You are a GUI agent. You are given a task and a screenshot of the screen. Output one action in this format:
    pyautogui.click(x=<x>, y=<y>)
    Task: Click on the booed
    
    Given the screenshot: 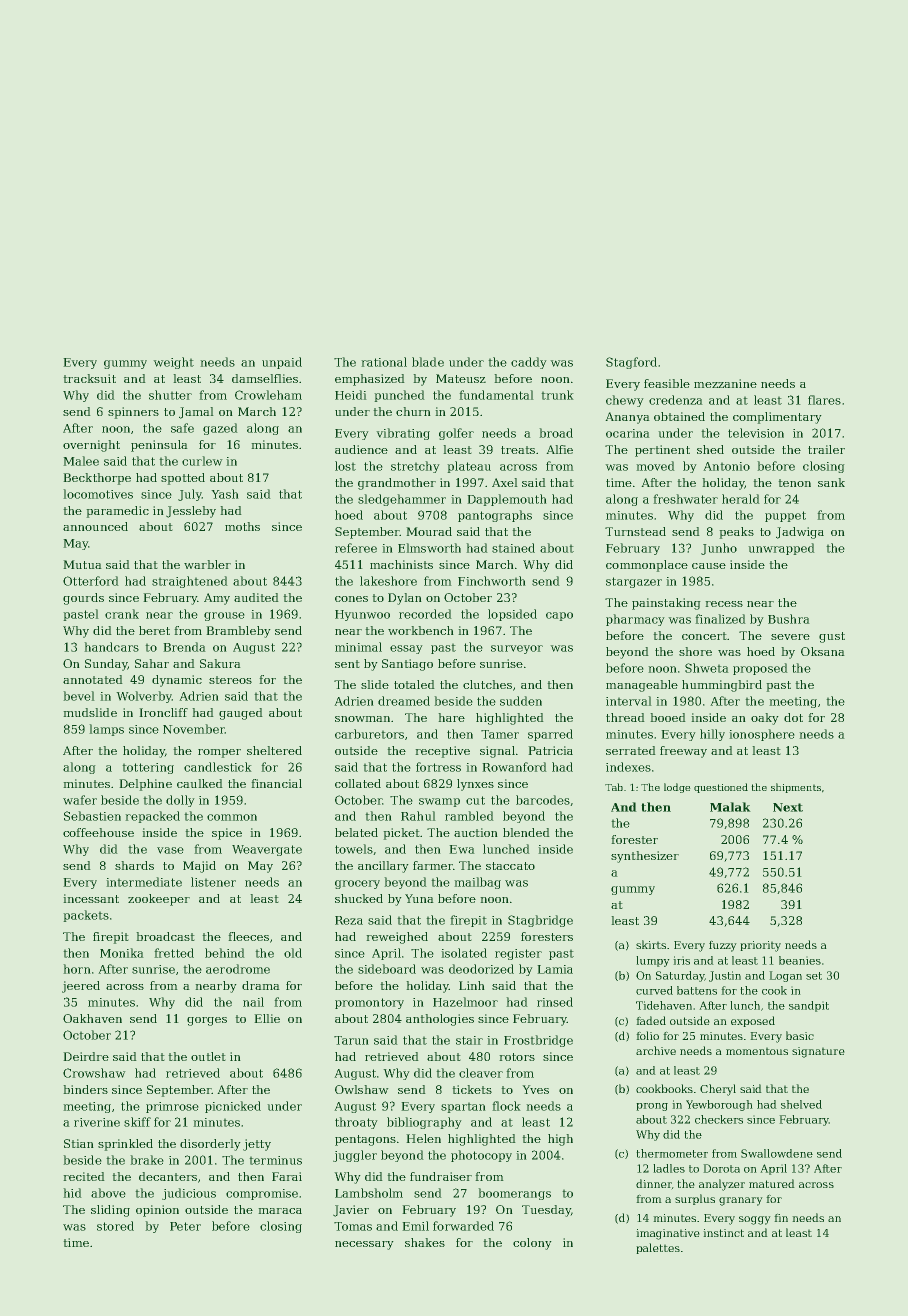 What is the action you would take?
    pyautogui.click(x=668, y=717)
